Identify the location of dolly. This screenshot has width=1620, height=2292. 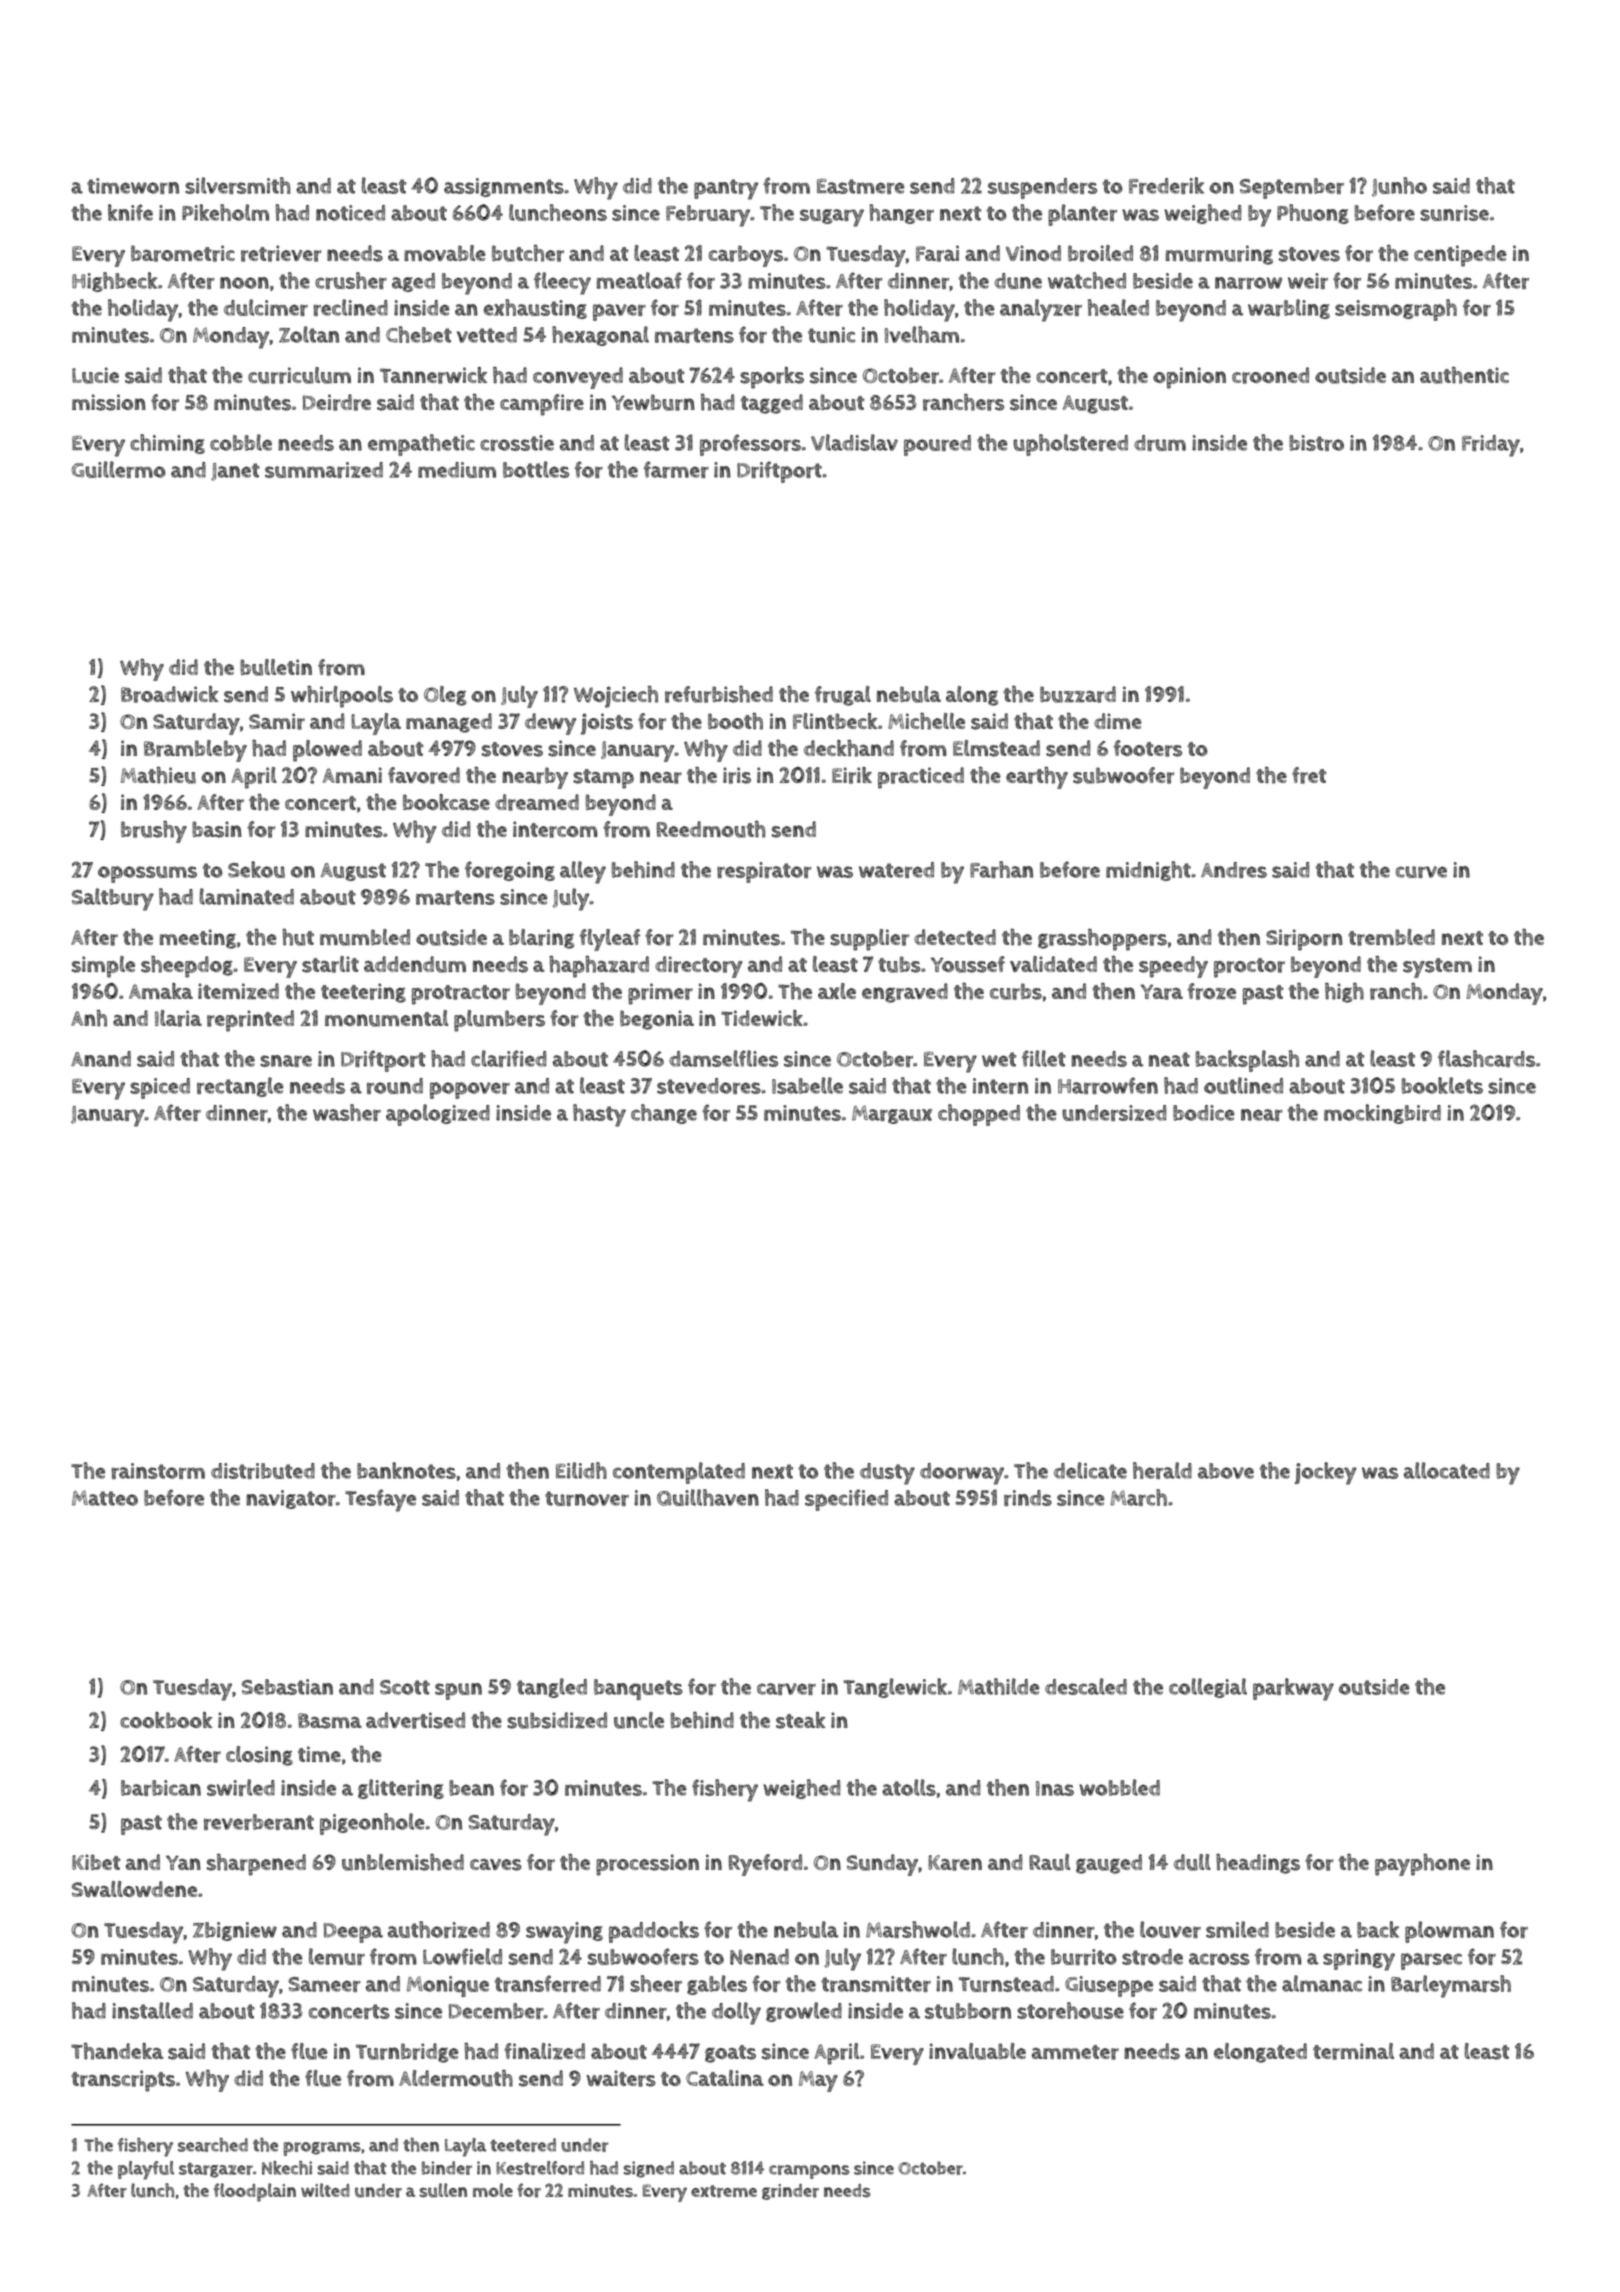
(736, 2013).
